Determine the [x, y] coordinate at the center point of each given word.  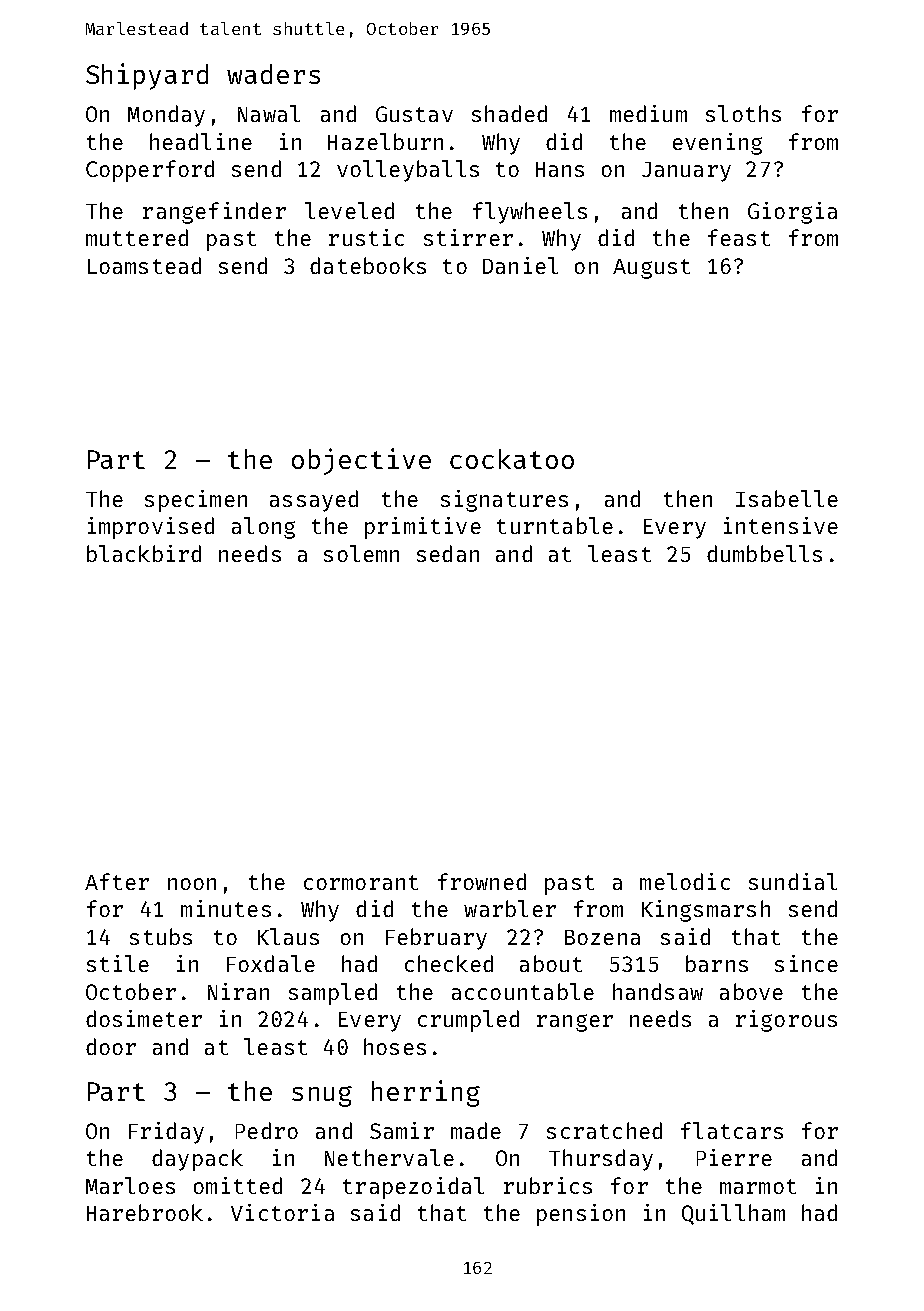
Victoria [282, 1212]
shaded [509, 113]
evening [717, 144]
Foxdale [271, 963]
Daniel [520, 265]
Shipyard [147, 76]
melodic [685, 881]
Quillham [733, 1214]
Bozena [602, 937]
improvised [151, 528]
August [651, 269]
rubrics [548, 1185]
